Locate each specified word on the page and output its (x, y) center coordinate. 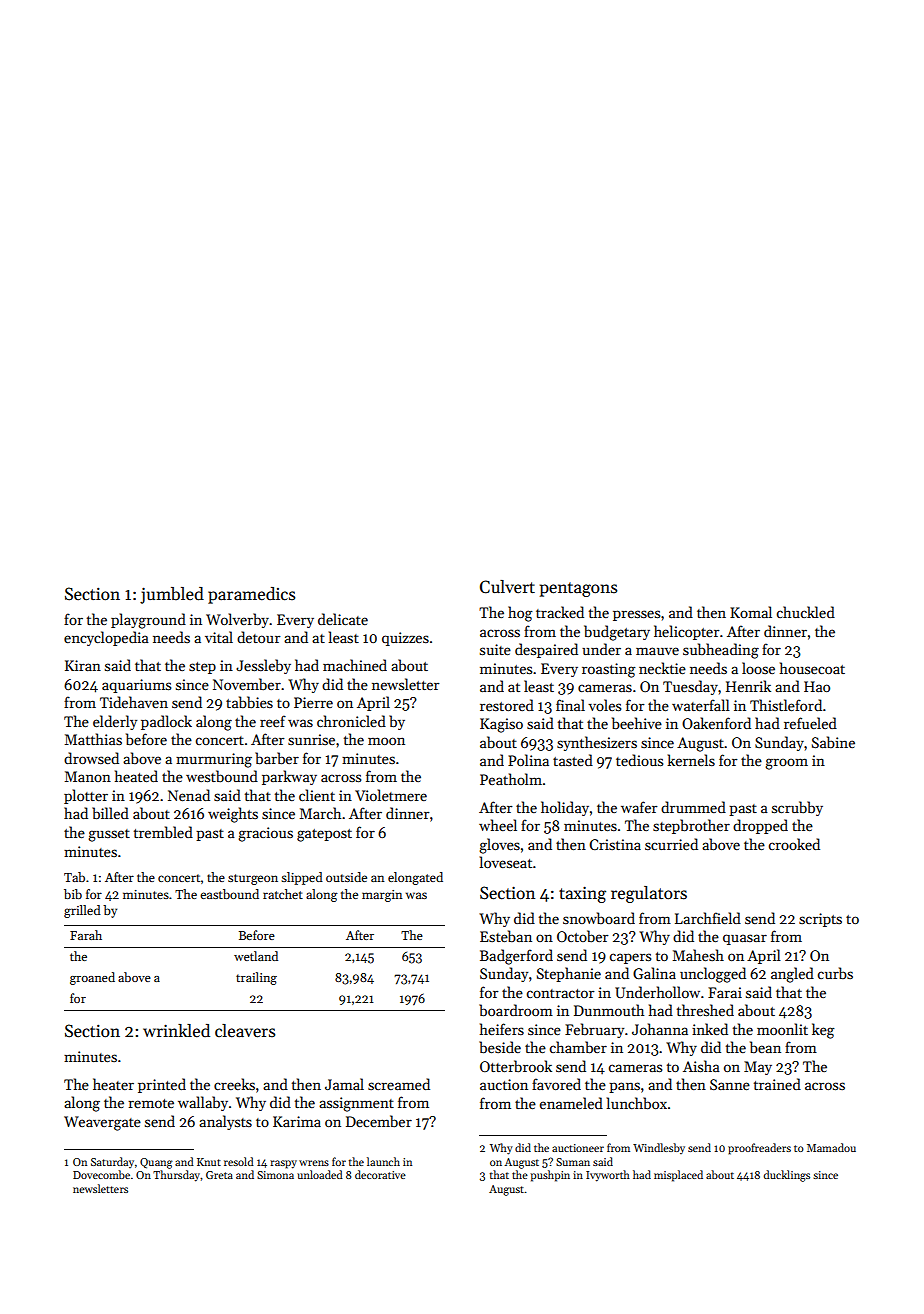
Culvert (507, 587)
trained (777, 1084)
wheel (498, 825)
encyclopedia (106, 638)
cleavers (245, 1031)
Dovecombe (101, 1174)
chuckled (806, 612)
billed (110, 813)
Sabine (833, 742)
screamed (399, 1084)
